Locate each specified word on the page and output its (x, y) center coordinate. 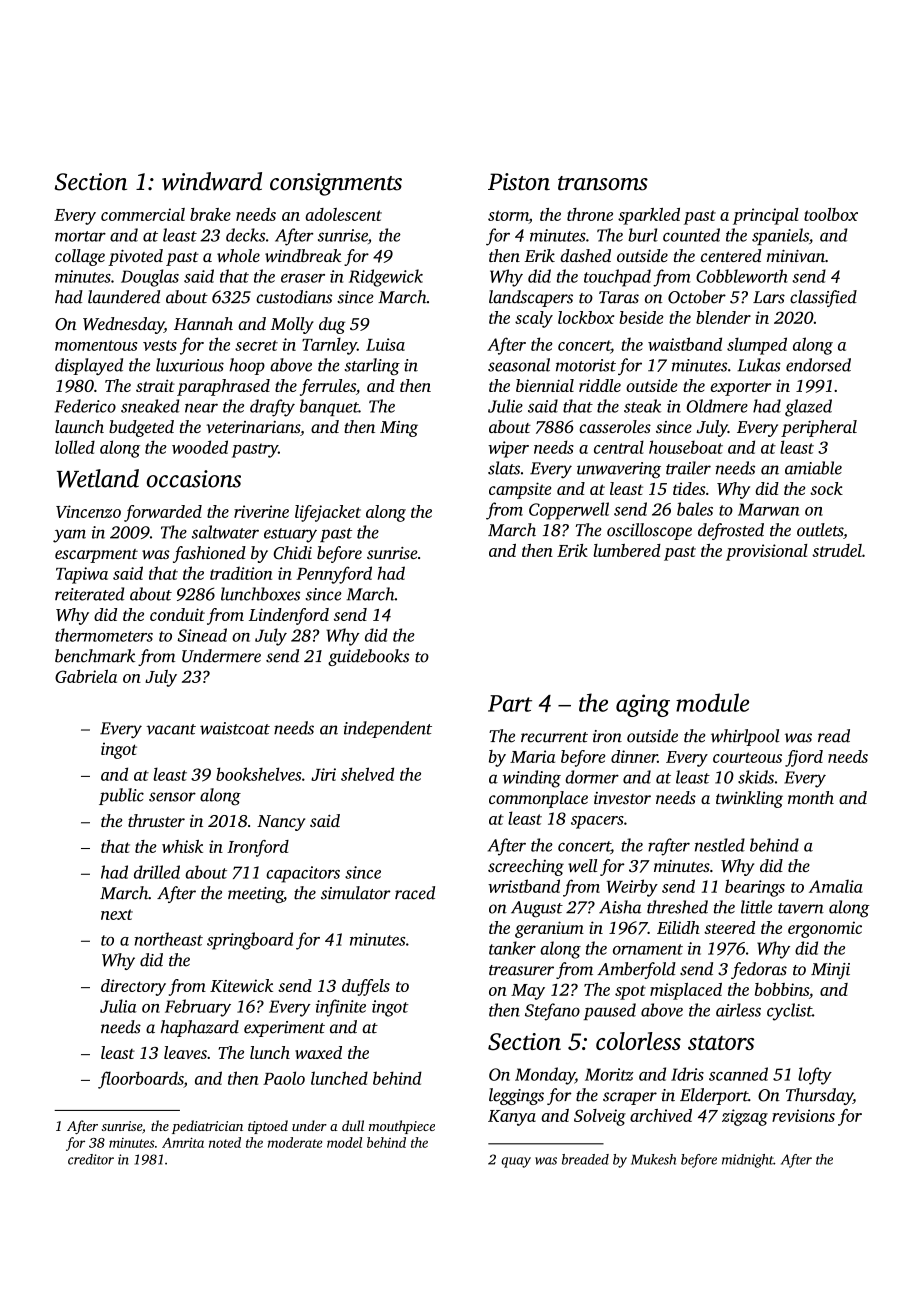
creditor (91, 1159)
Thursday (819, 1096)
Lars (769, 297)
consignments (336, 184)
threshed (677, 907)
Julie (505, 406)
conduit (177, 614)
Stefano (552, 1012)
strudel (837, 550)
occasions (194, 479)
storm (508, 215)
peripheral (819, 428)
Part (510, 703)
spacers (597, 822)
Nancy (281, 823)
